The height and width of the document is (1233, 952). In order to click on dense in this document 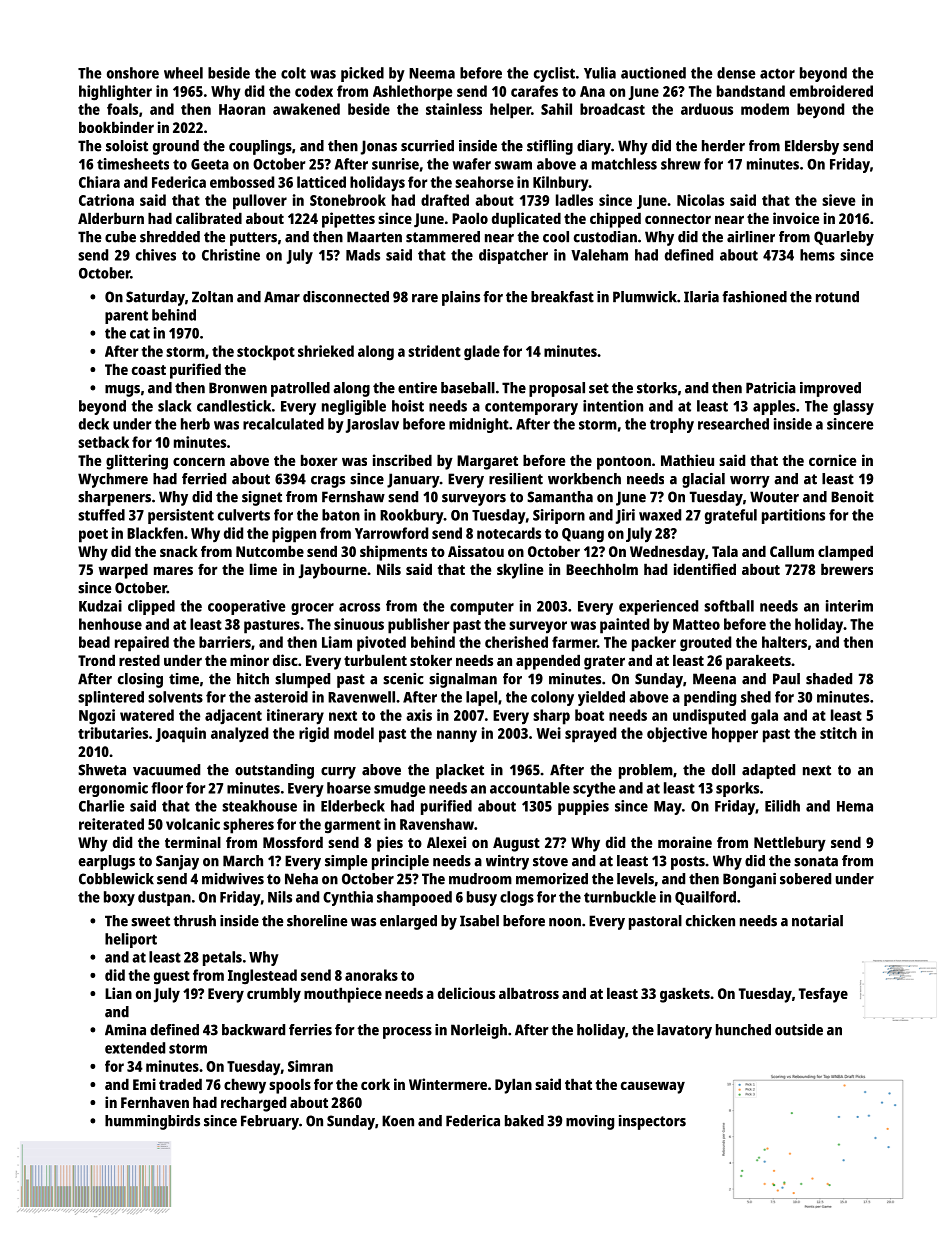, I will do `click(736, 73)`.
